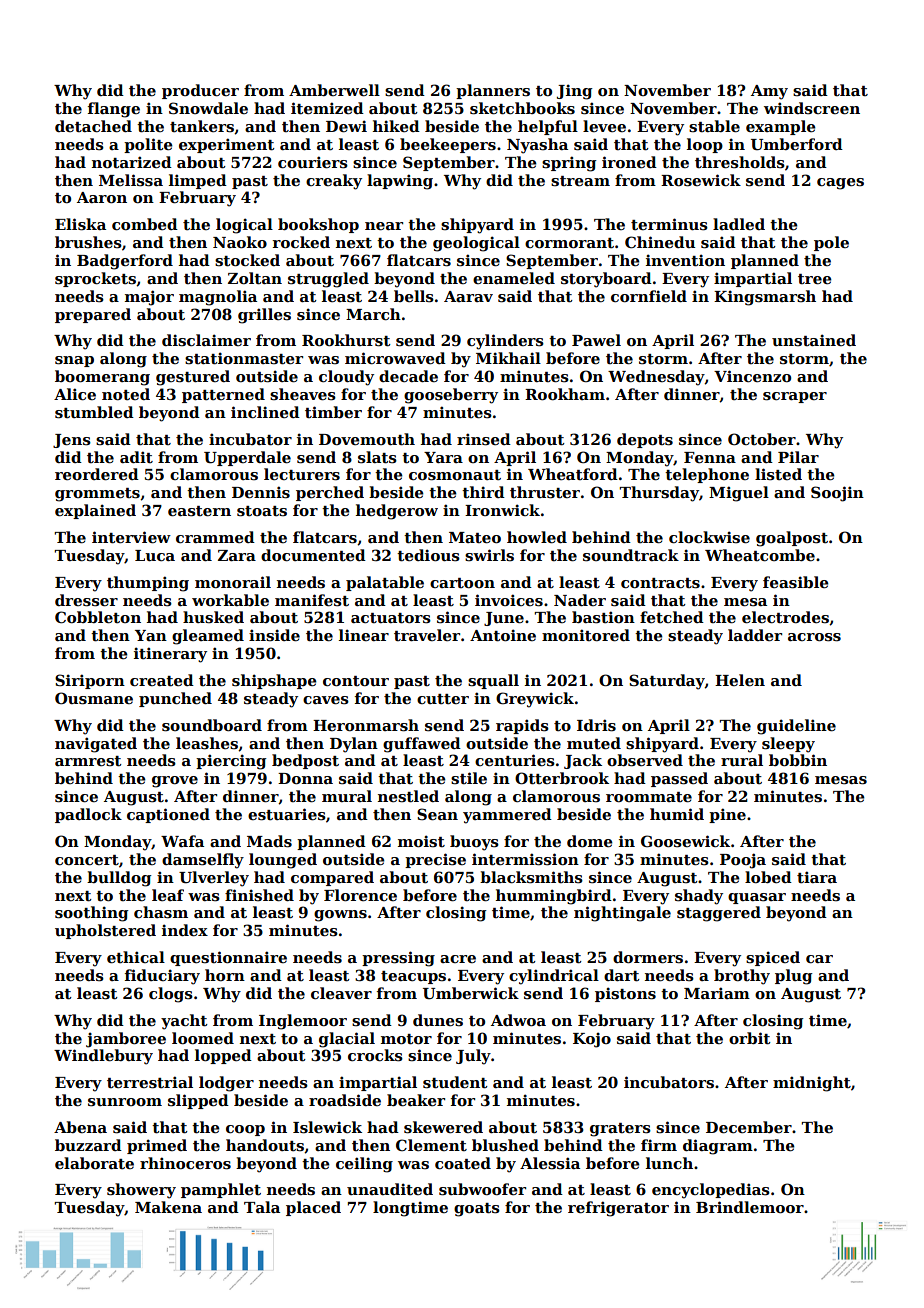 This document has height=1308, width=924. Describe the element at coordinates (795, 397) in the document. I see `scraper` at that location.
